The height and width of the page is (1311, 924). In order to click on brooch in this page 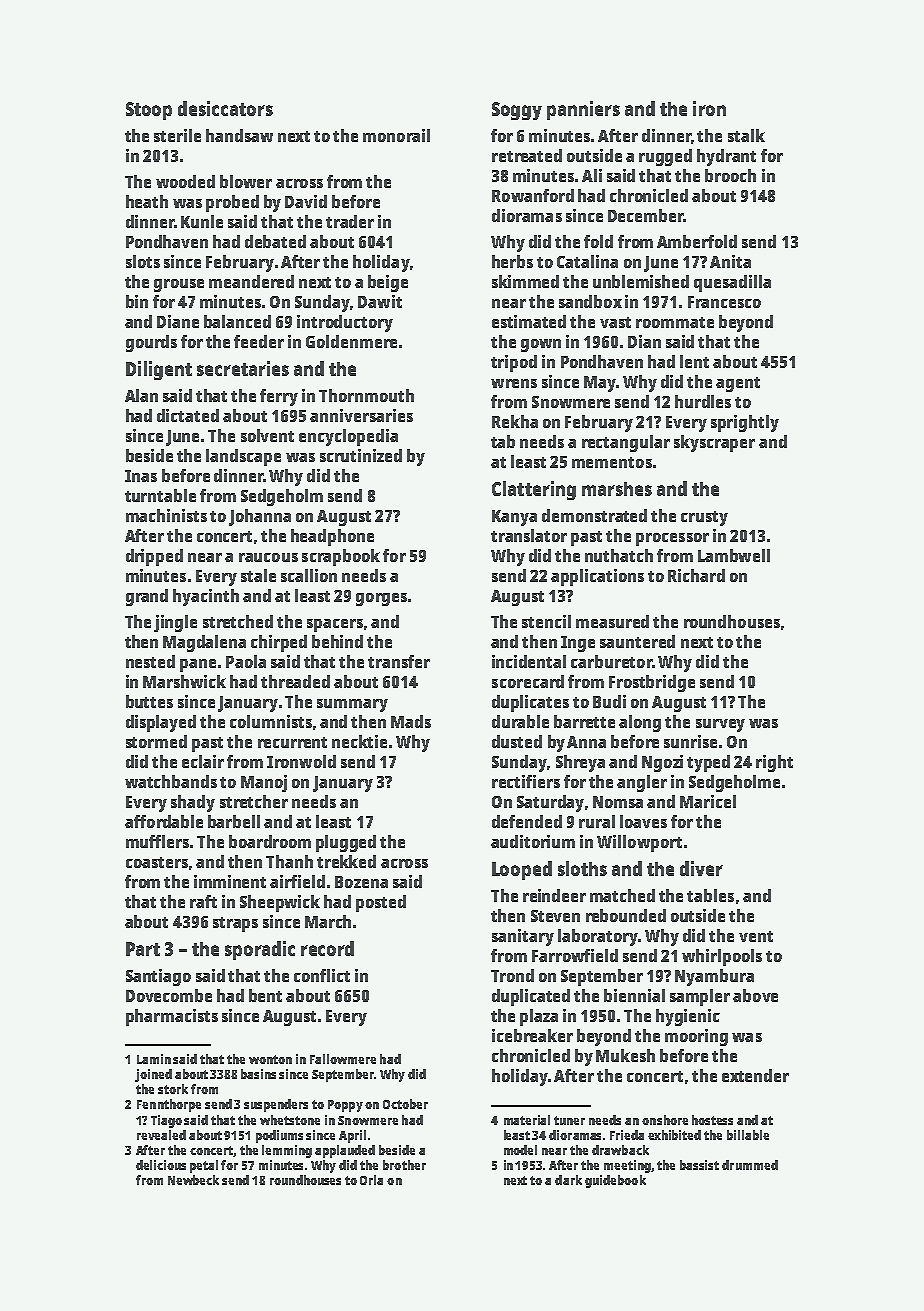, I will do `click(730, 175)`.
